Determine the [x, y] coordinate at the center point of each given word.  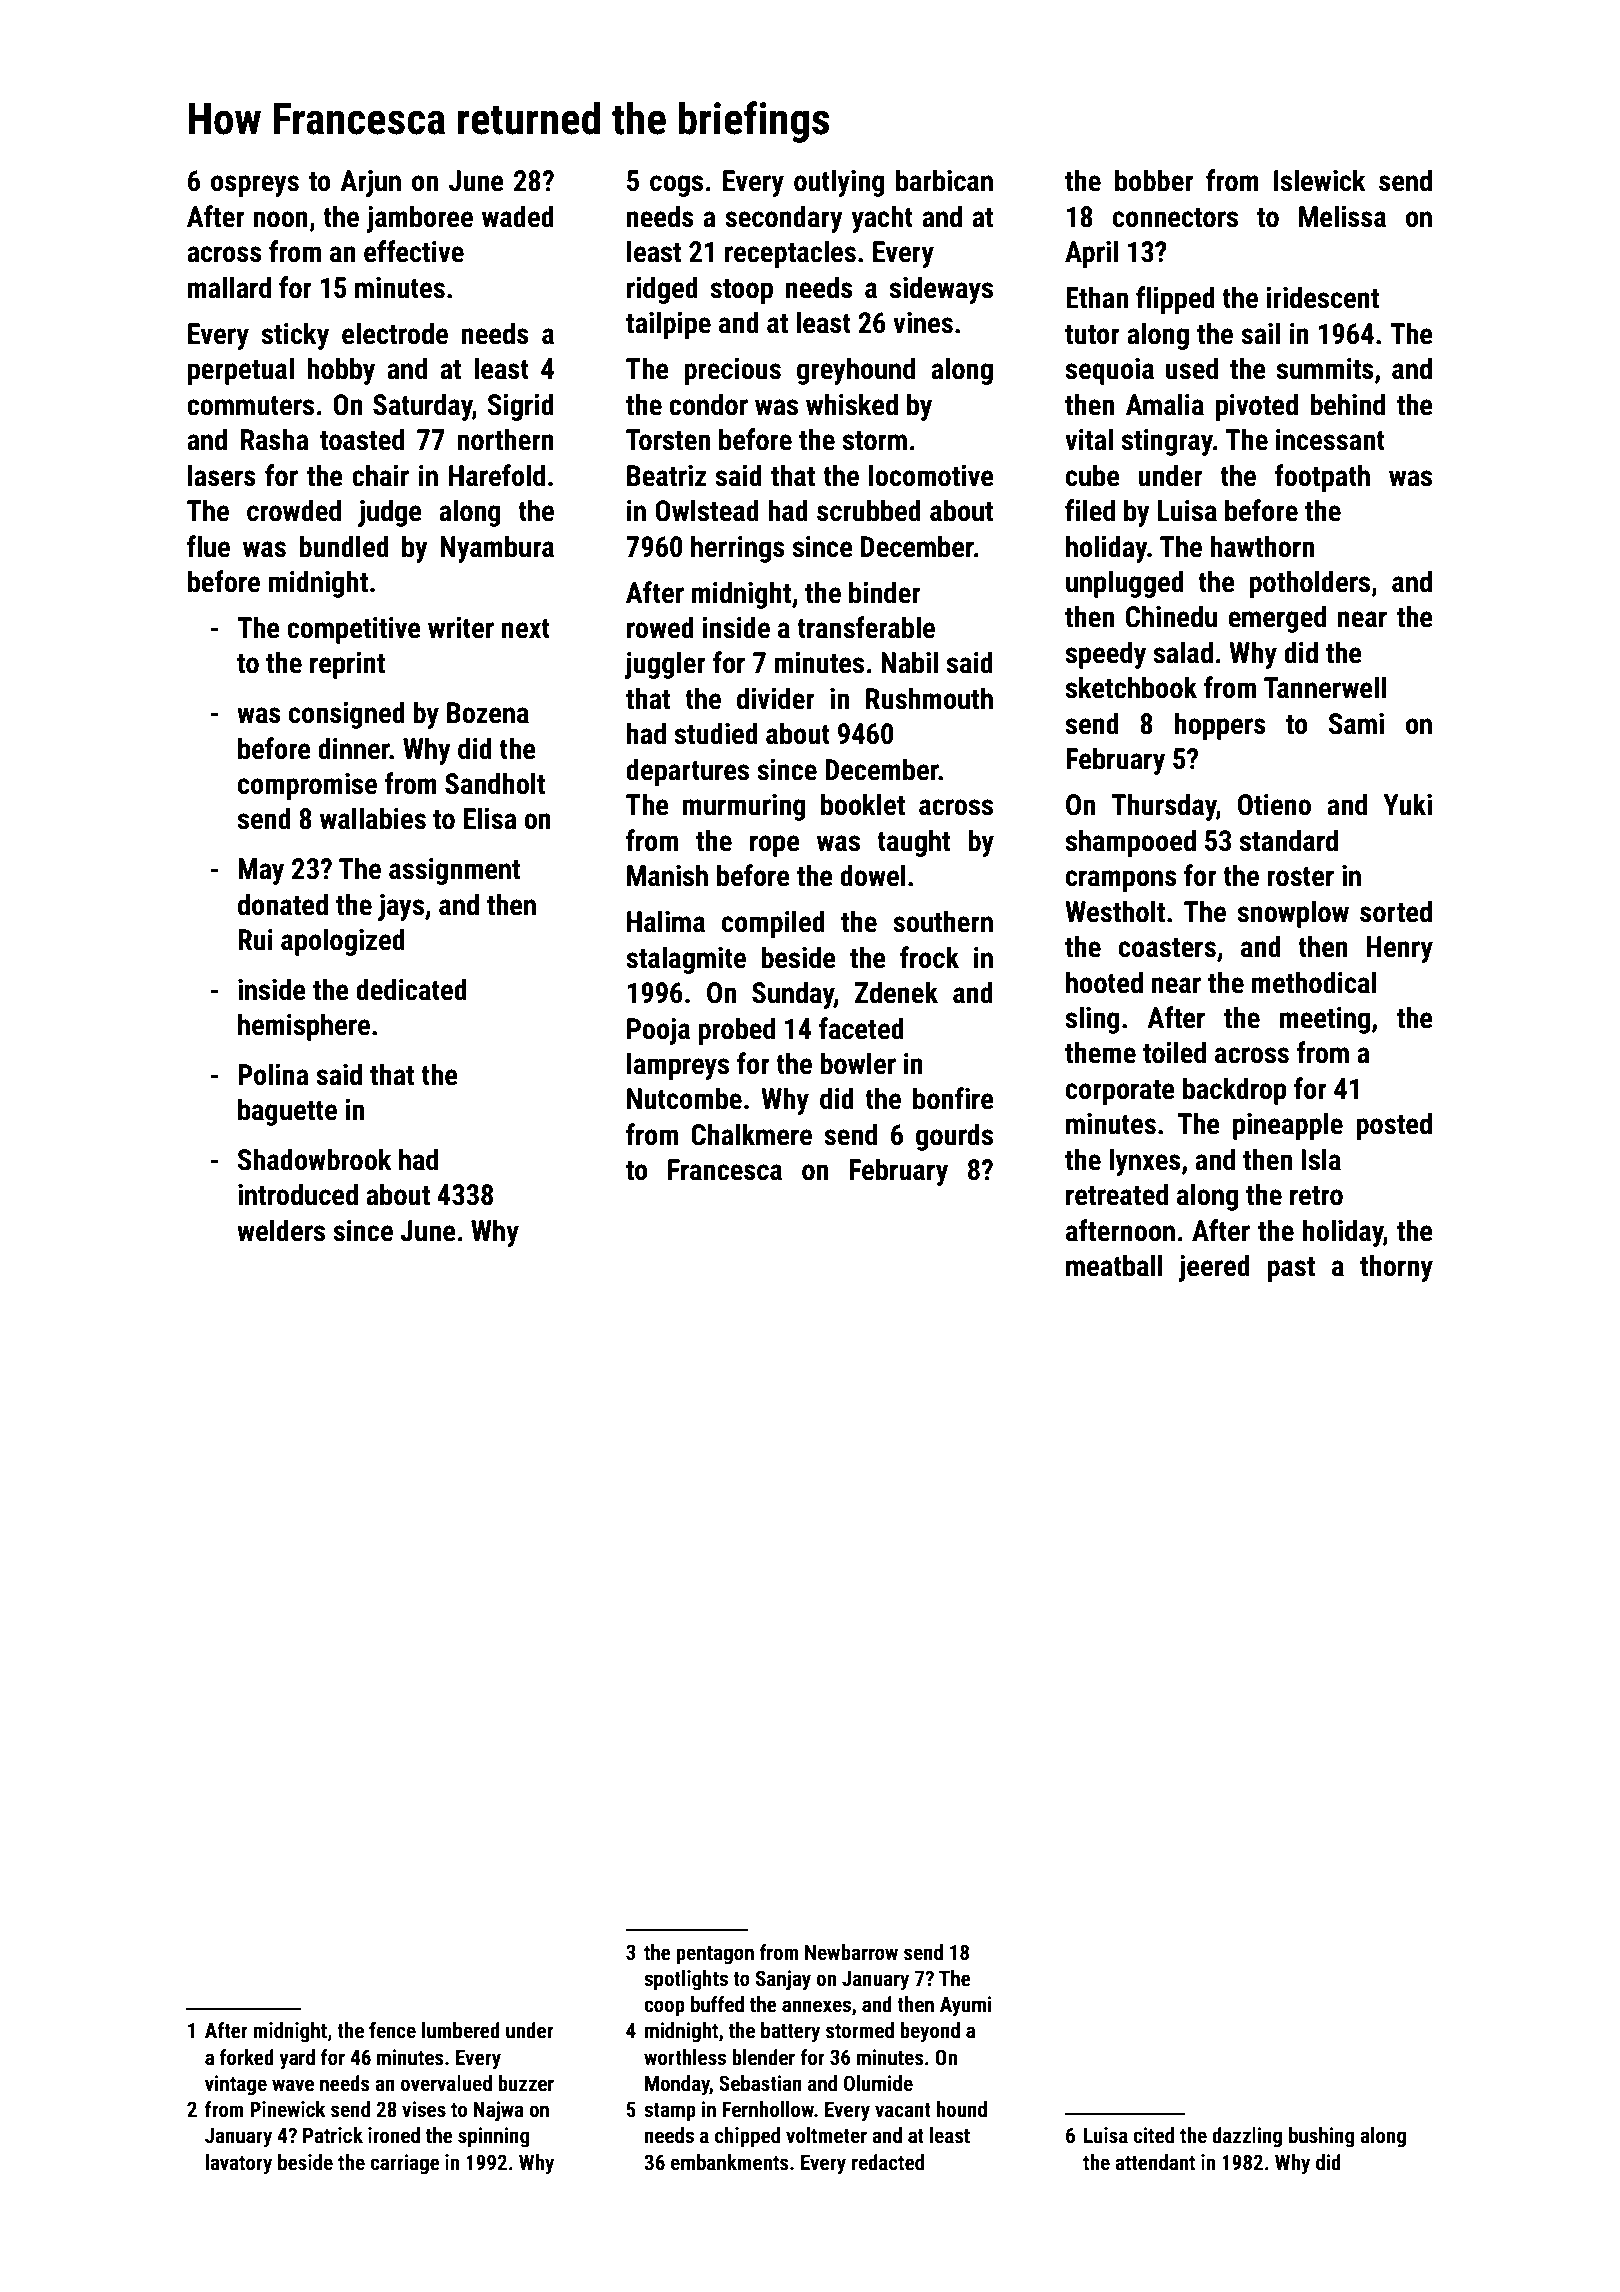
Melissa [1342, 216]
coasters [1167, 948]
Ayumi [966, 2006]
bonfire [953, 1098]
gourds [954, 1137]
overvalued [446, 2083]
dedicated [411, 989]
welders [281, 1230]
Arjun [370, 183]
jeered [1214, 1268]
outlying [839, 183]
